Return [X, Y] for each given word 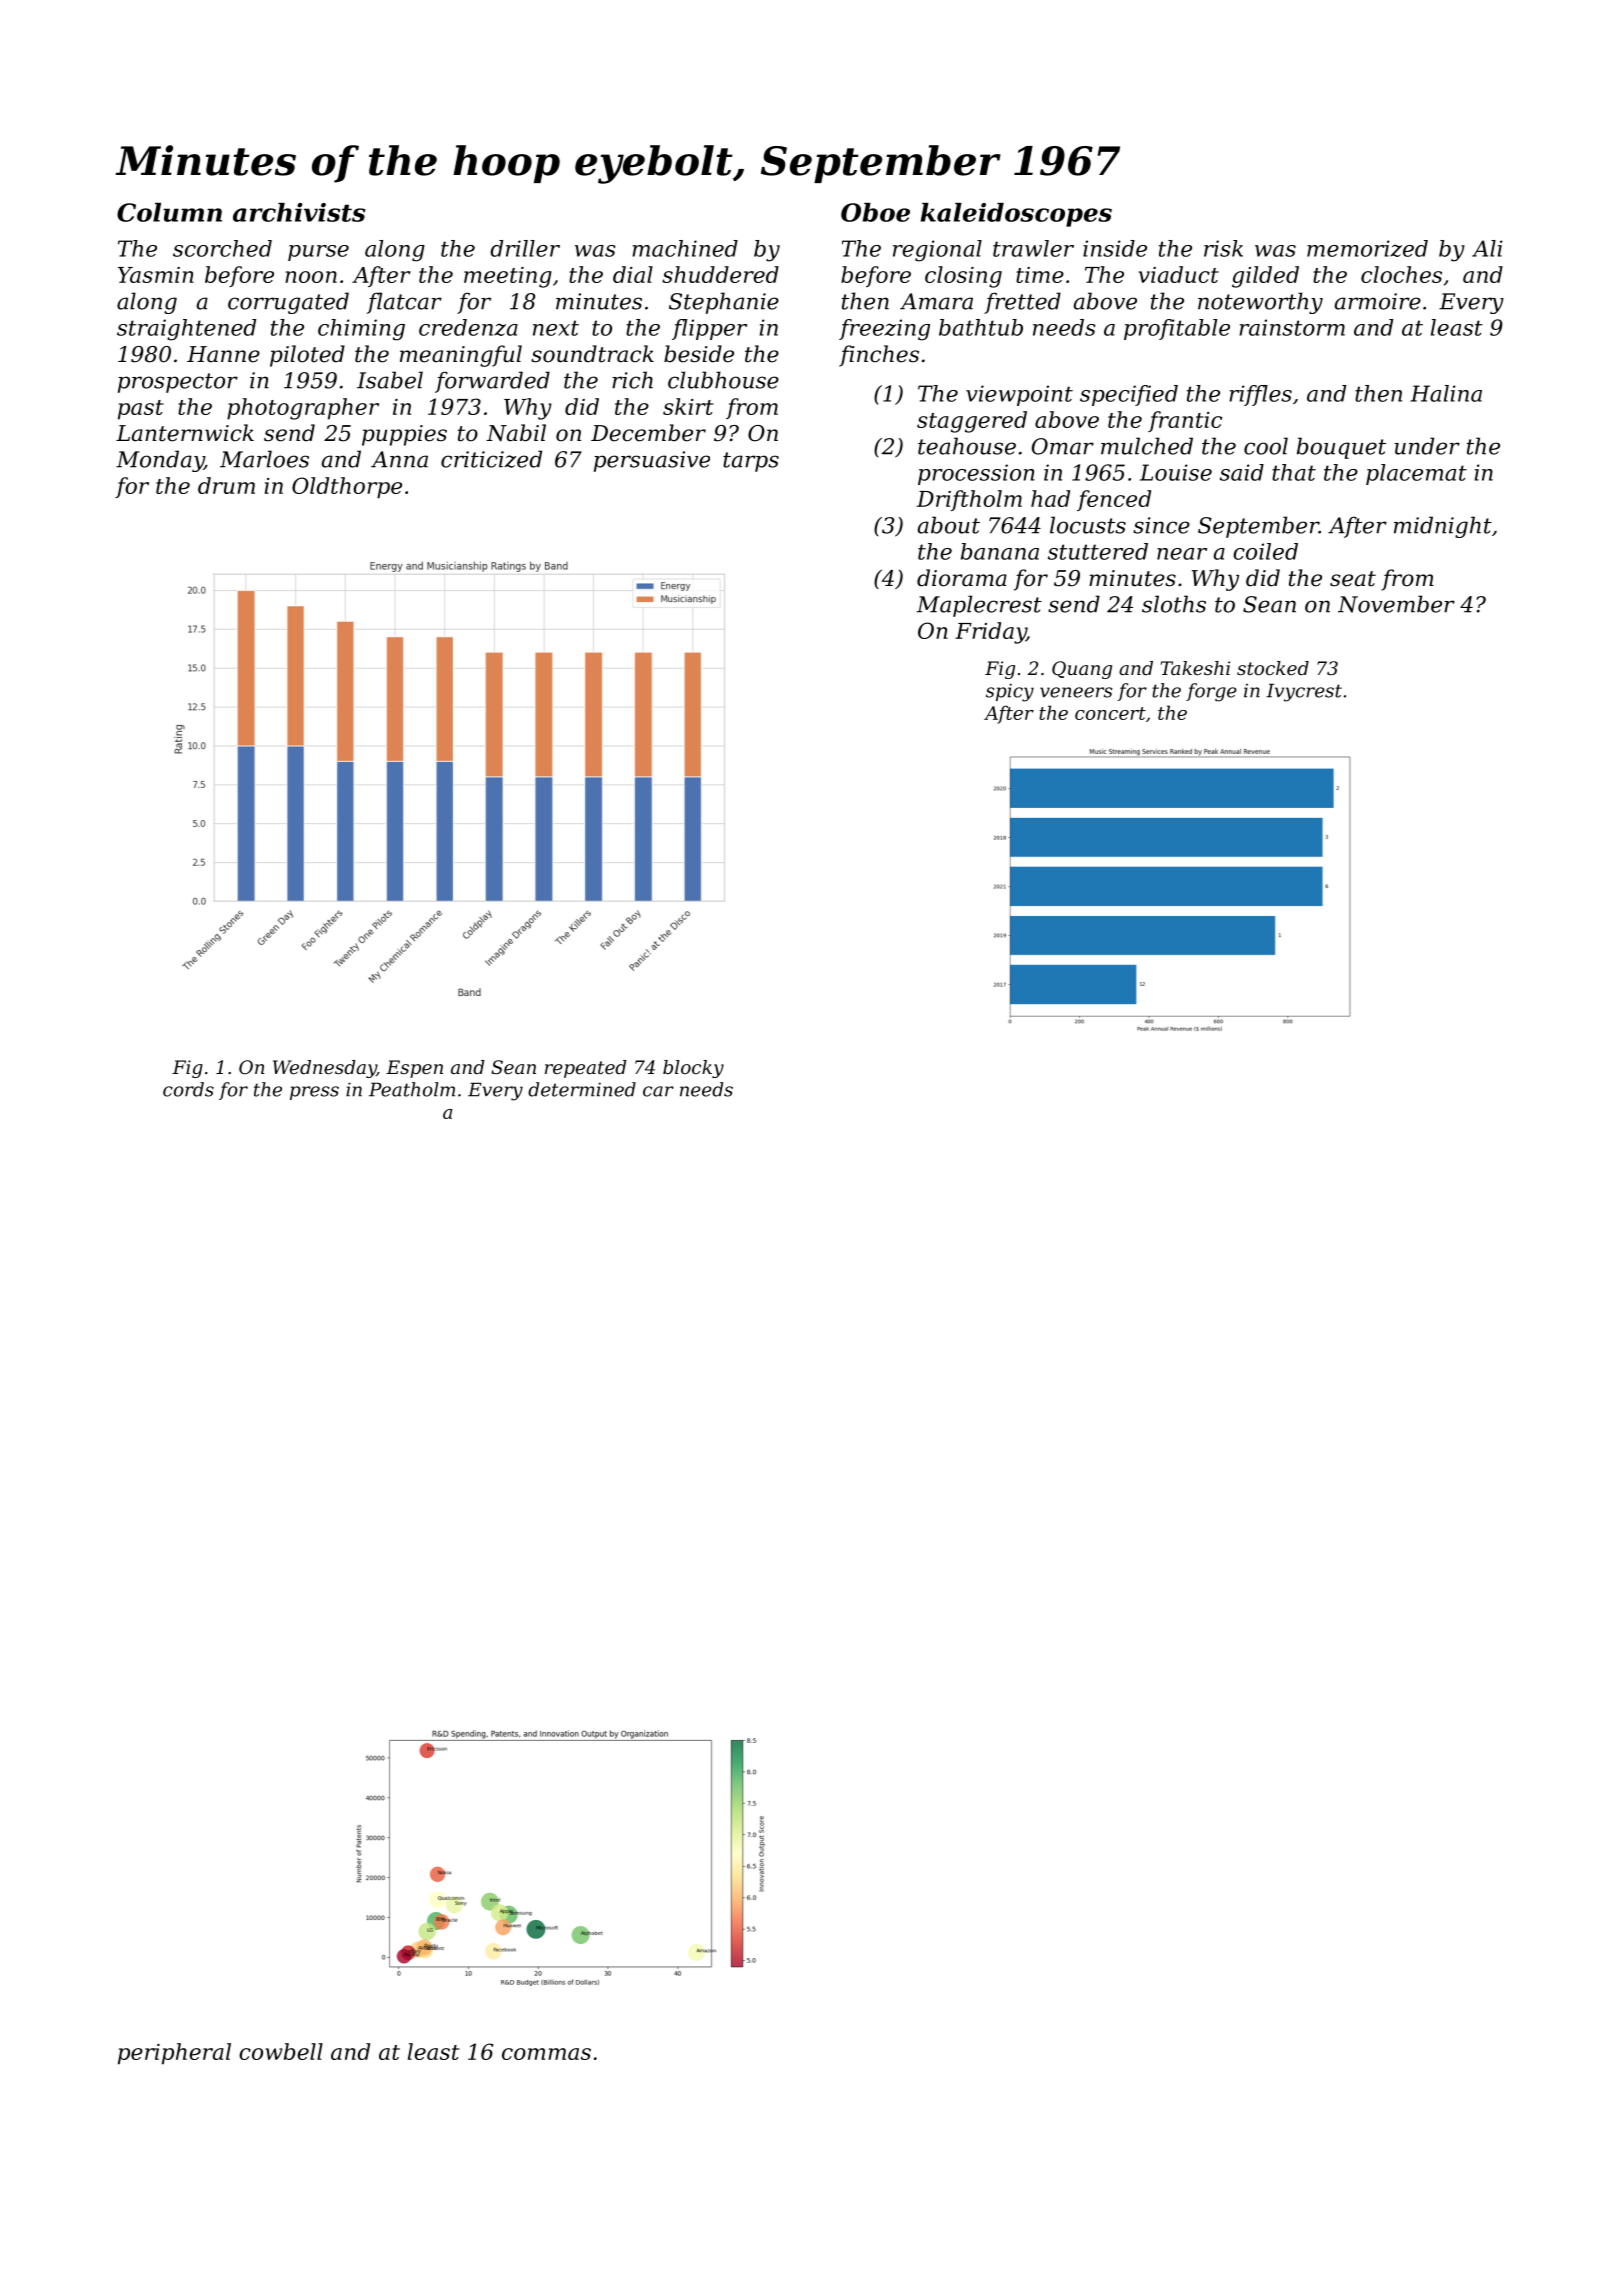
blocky [693, 1069]
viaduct [1179, 274]
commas [546, 2054]
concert [1110, 713]
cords [188, 1089]
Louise [1176, 472]
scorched [222, 248]
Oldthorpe [347, 488]
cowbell [281, 2051]
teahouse [967, 446]
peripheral [174, 2054]
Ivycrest [1304, 692]
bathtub [981, 327]
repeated [585, 1069]
